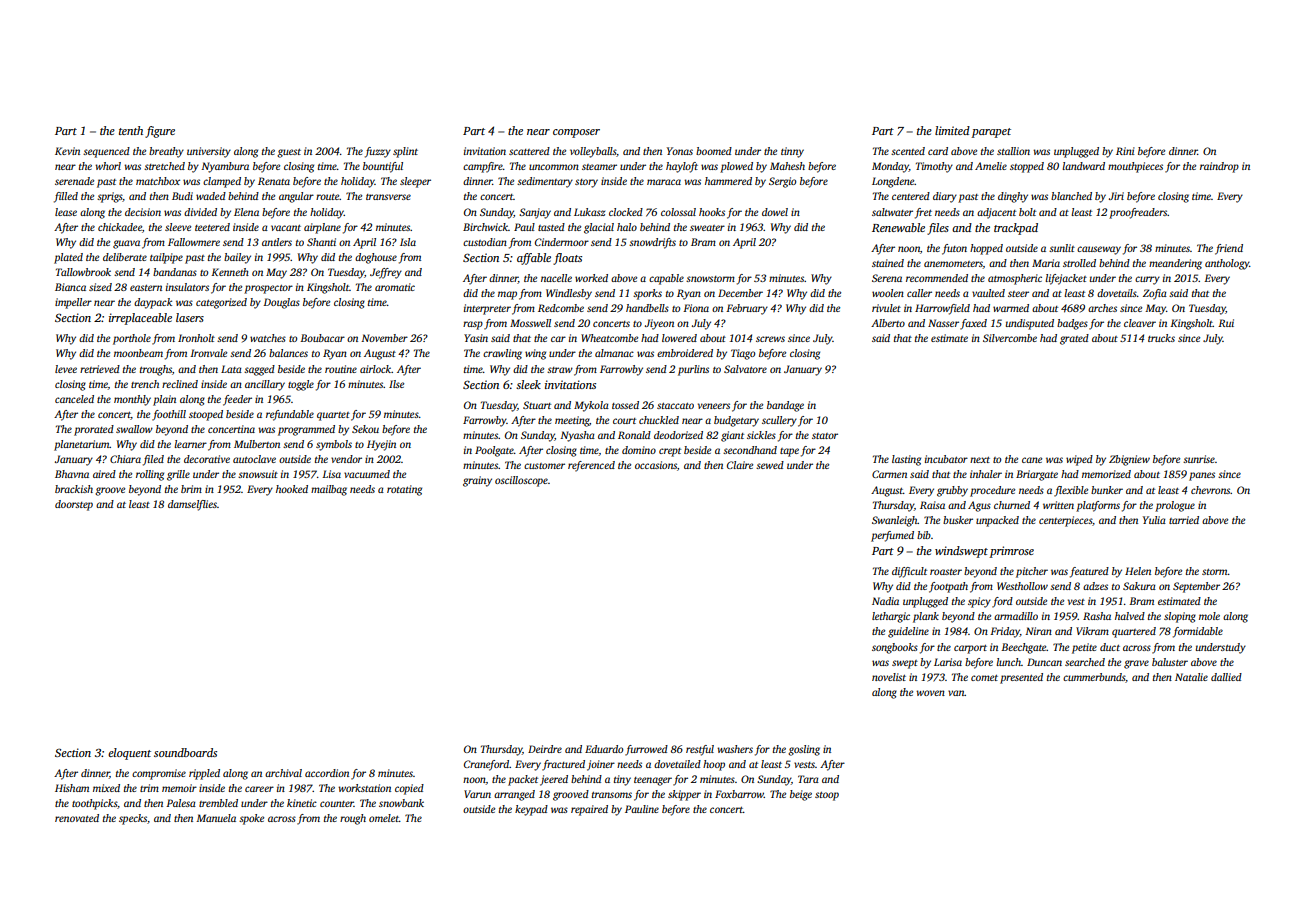 The width and height of the screenshot is (1308, 924). I want to click on limited, so click(952, 130).
